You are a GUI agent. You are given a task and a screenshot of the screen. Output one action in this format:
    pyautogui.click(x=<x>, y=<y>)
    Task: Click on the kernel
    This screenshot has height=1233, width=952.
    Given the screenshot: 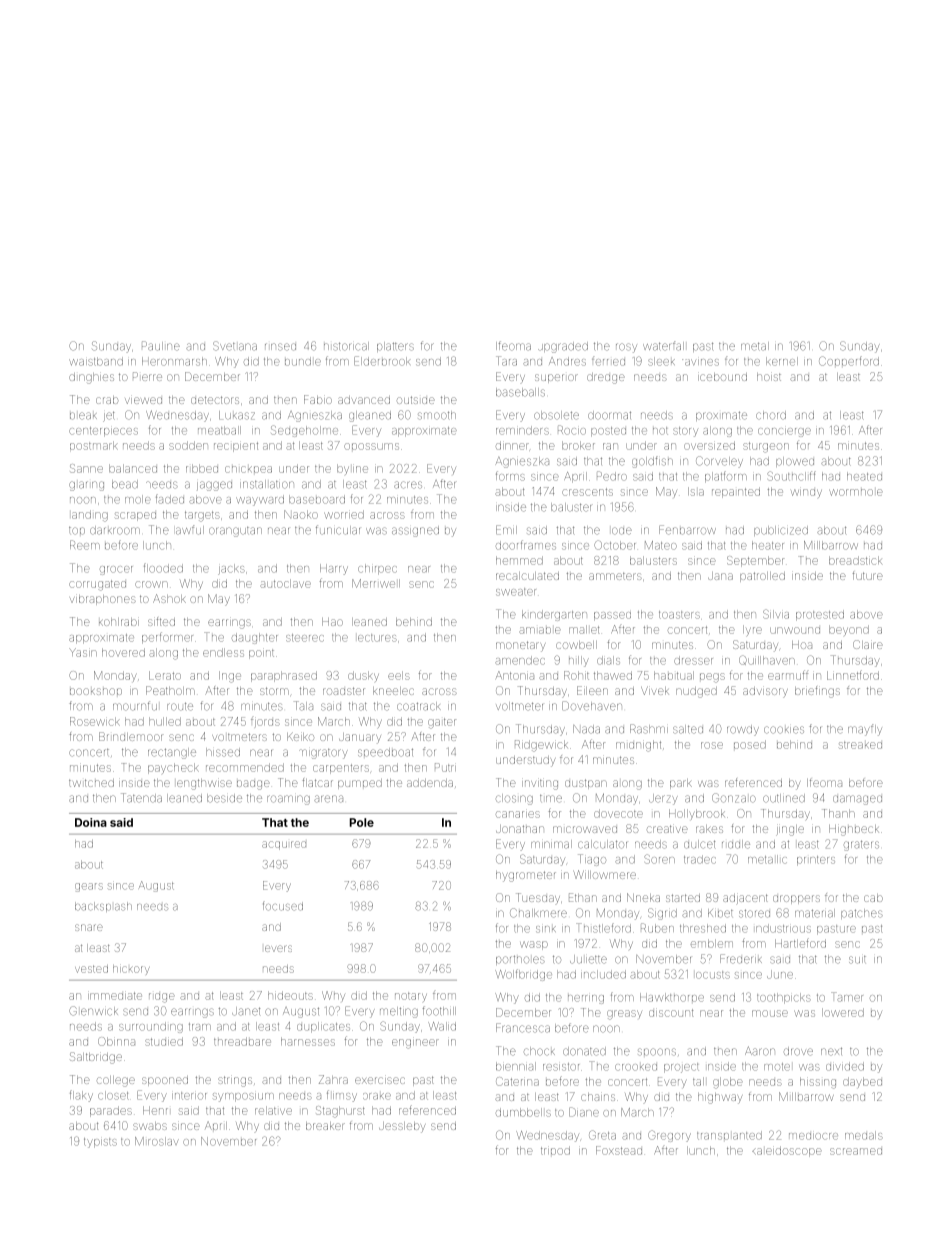 What is the action you would take?
    pyautogui.click(x=782, y=361)
